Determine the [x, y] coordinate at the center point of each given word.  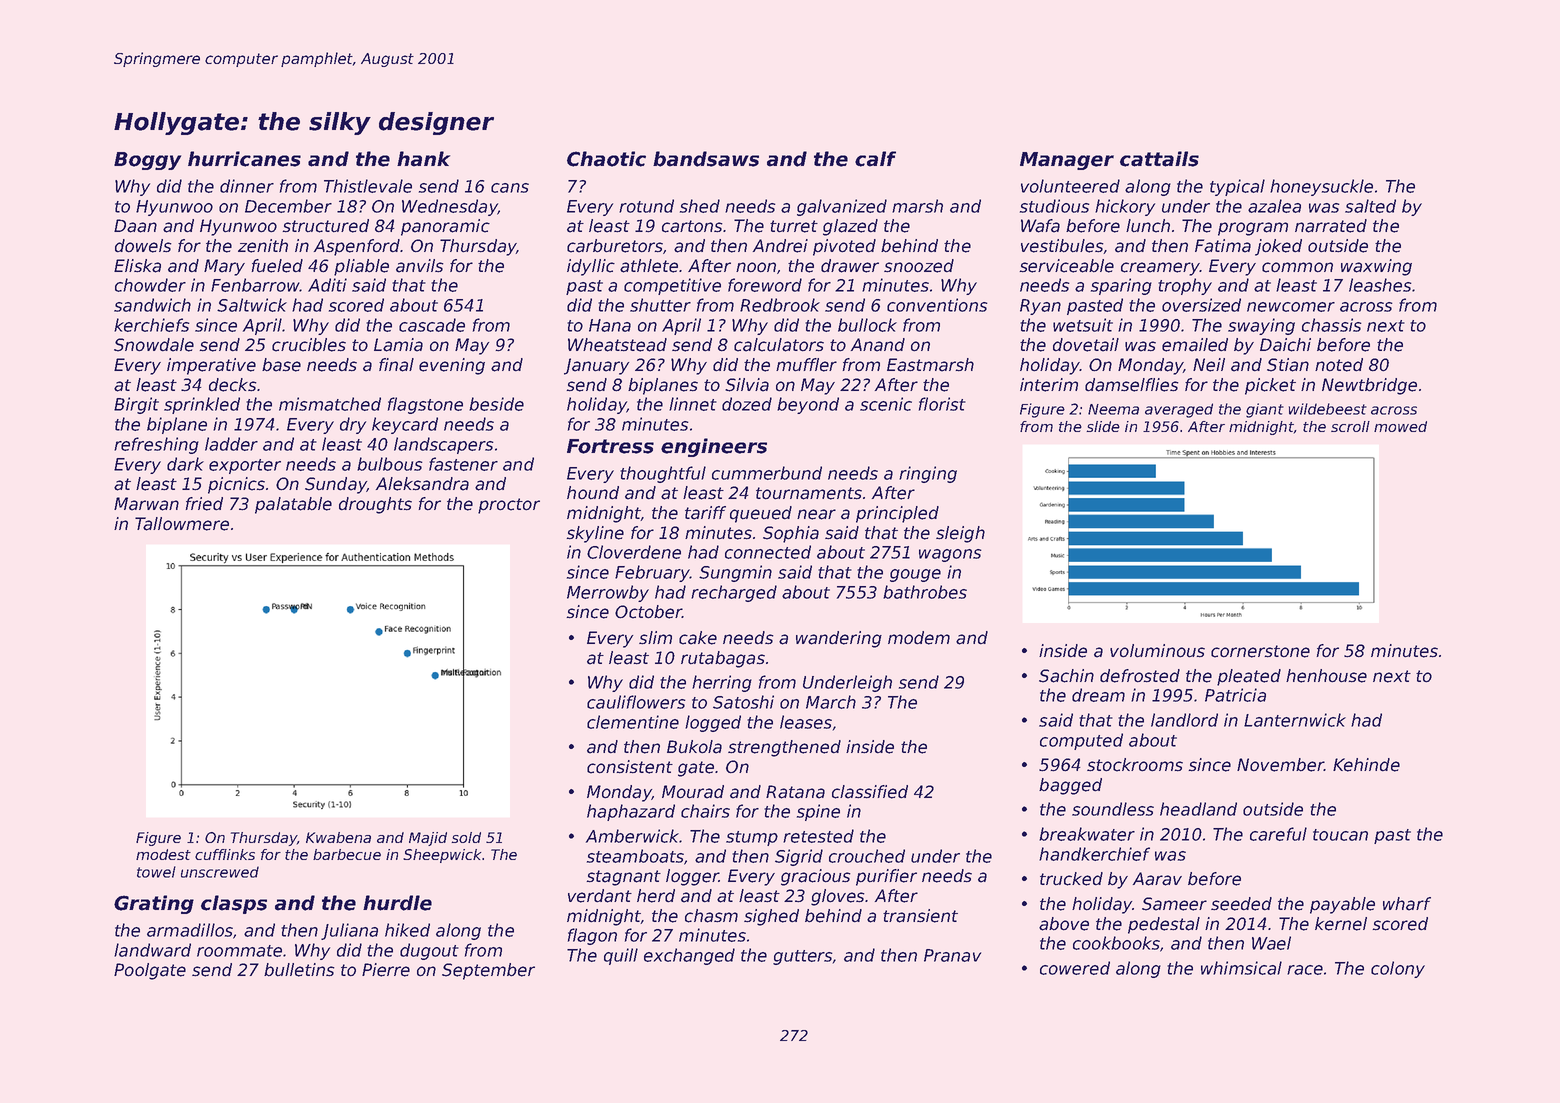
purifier [886, 877]
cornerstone [1260, 651]
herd [656, 896]
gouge [915, 575]
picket [1270, 386]
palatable [293, 505]
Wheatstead [617, 345]
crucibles [309, 345]
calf [875, 159]
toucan [1340, 835]
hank [423, 159]
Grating [154, 904]
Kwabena [338, 837]
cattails [1159, 159]
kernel [1341, 924]
